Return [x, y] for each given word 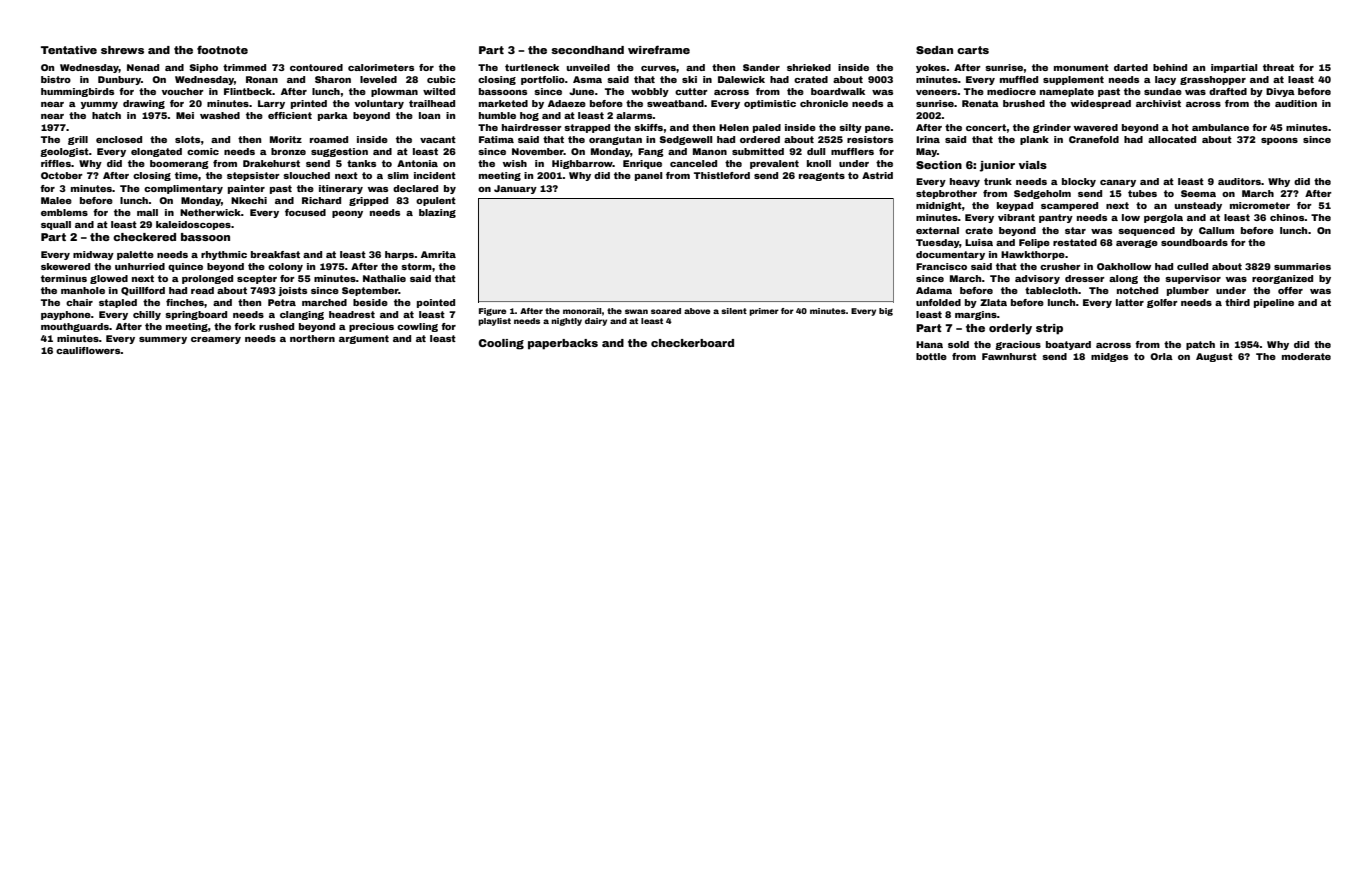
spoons [1279, 141]
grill [78, 140]
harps [399, 255]
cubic [441, 79]
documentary [950, 255]
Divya [1280, 92]
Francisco [941, 266]
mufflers [852, 151]
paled [767, 128]
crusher [1060, 266]
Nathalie [384, 278]
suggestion [339, 152]
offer [1290, 290]
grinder [1052, 128]
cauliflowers [88, 350]
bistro [56, 79]
